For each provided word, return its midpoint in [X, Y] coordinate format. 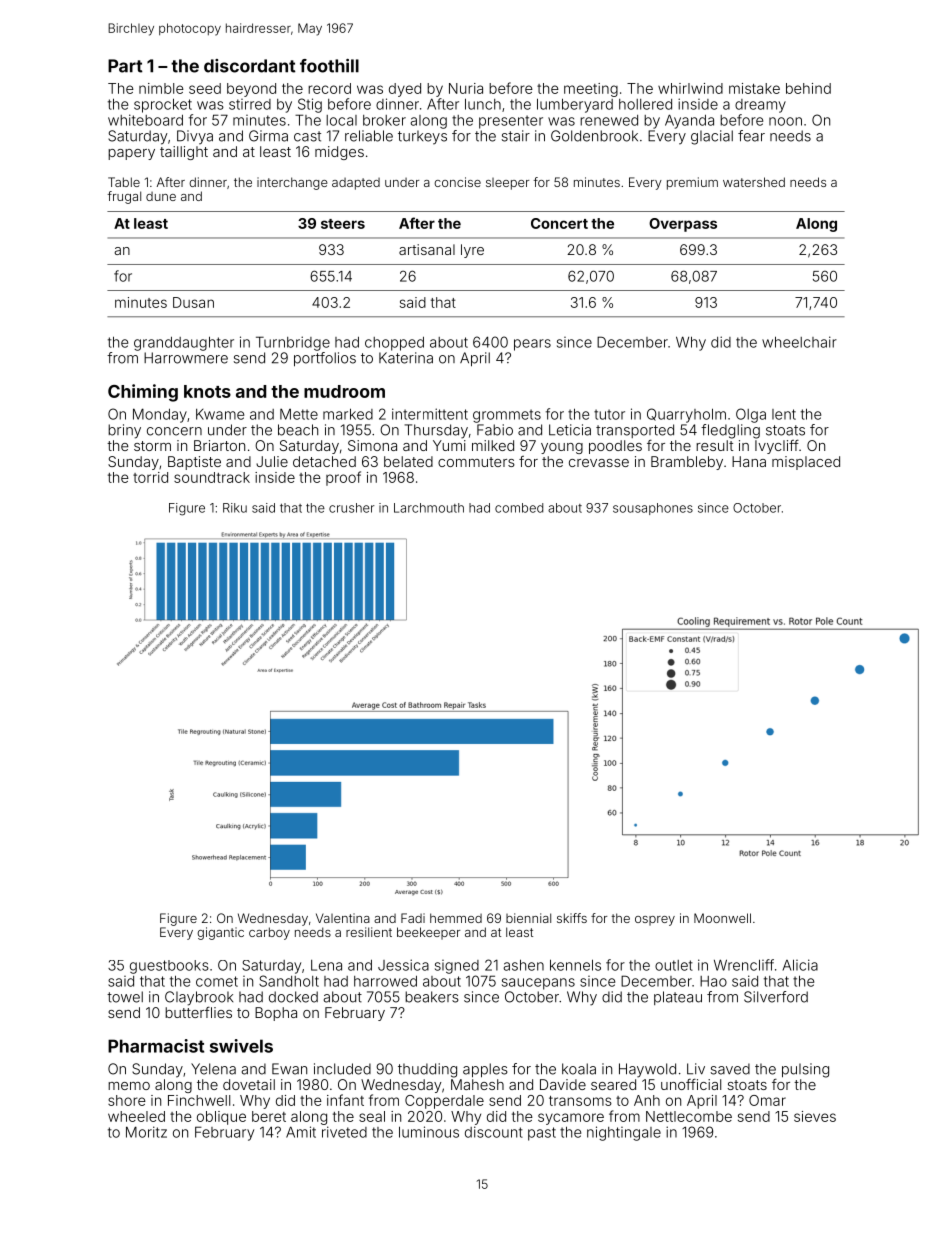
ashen [523, 965]
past [542, 1134]
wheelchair [799, 342]
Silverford [776, 997]
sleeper [507, 184]
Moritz [146, 1132]
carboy [269, 933]
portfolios [325, 359]
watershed [754, 182]
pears [532, 345]
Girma [268, 136]
